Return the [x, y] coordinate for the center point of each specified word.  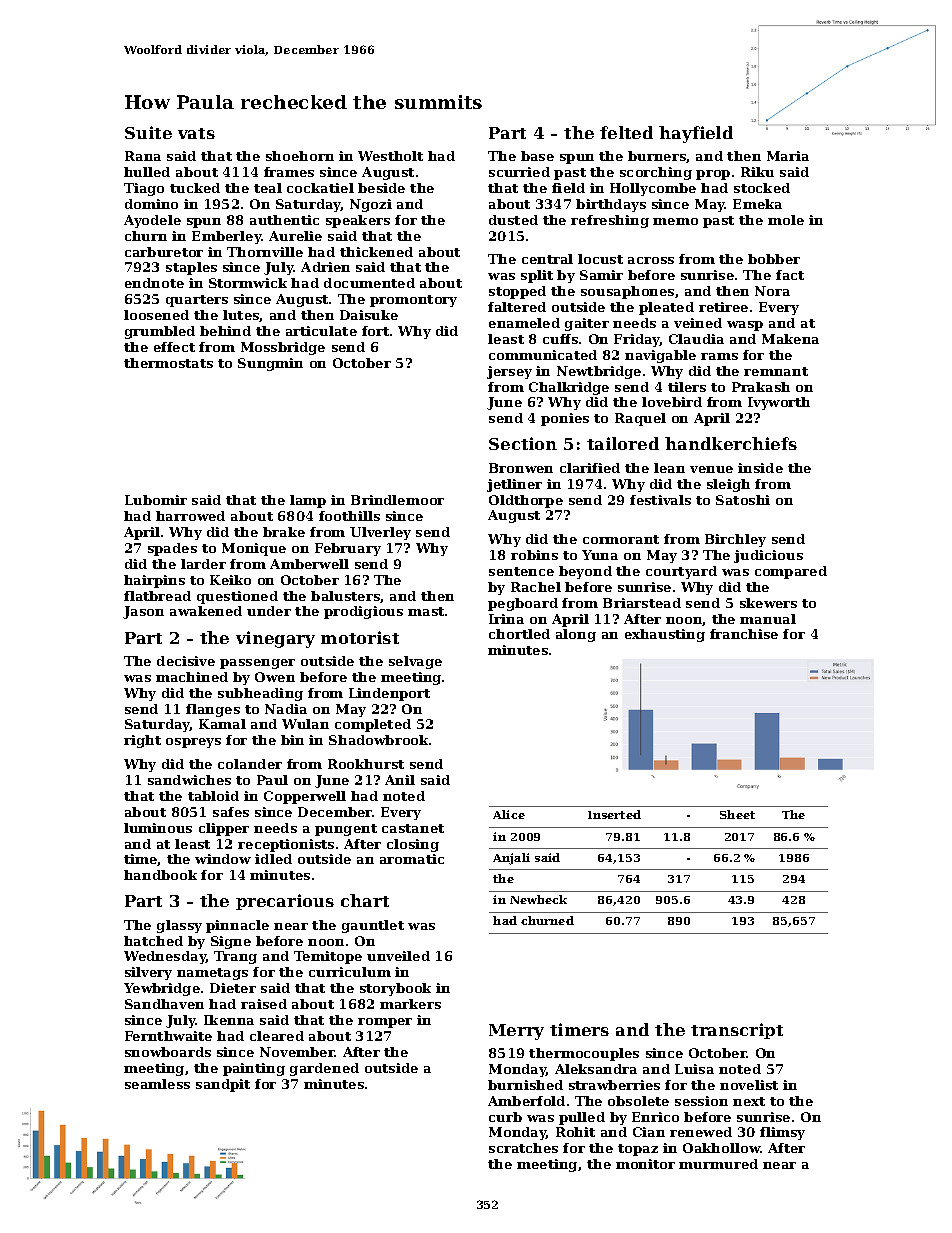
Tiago [144, 189]
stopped [517, 292]
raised [264, 1004]
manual [768, 619]
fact [790, 275]
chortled [519, 634]
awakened [206, 611]
